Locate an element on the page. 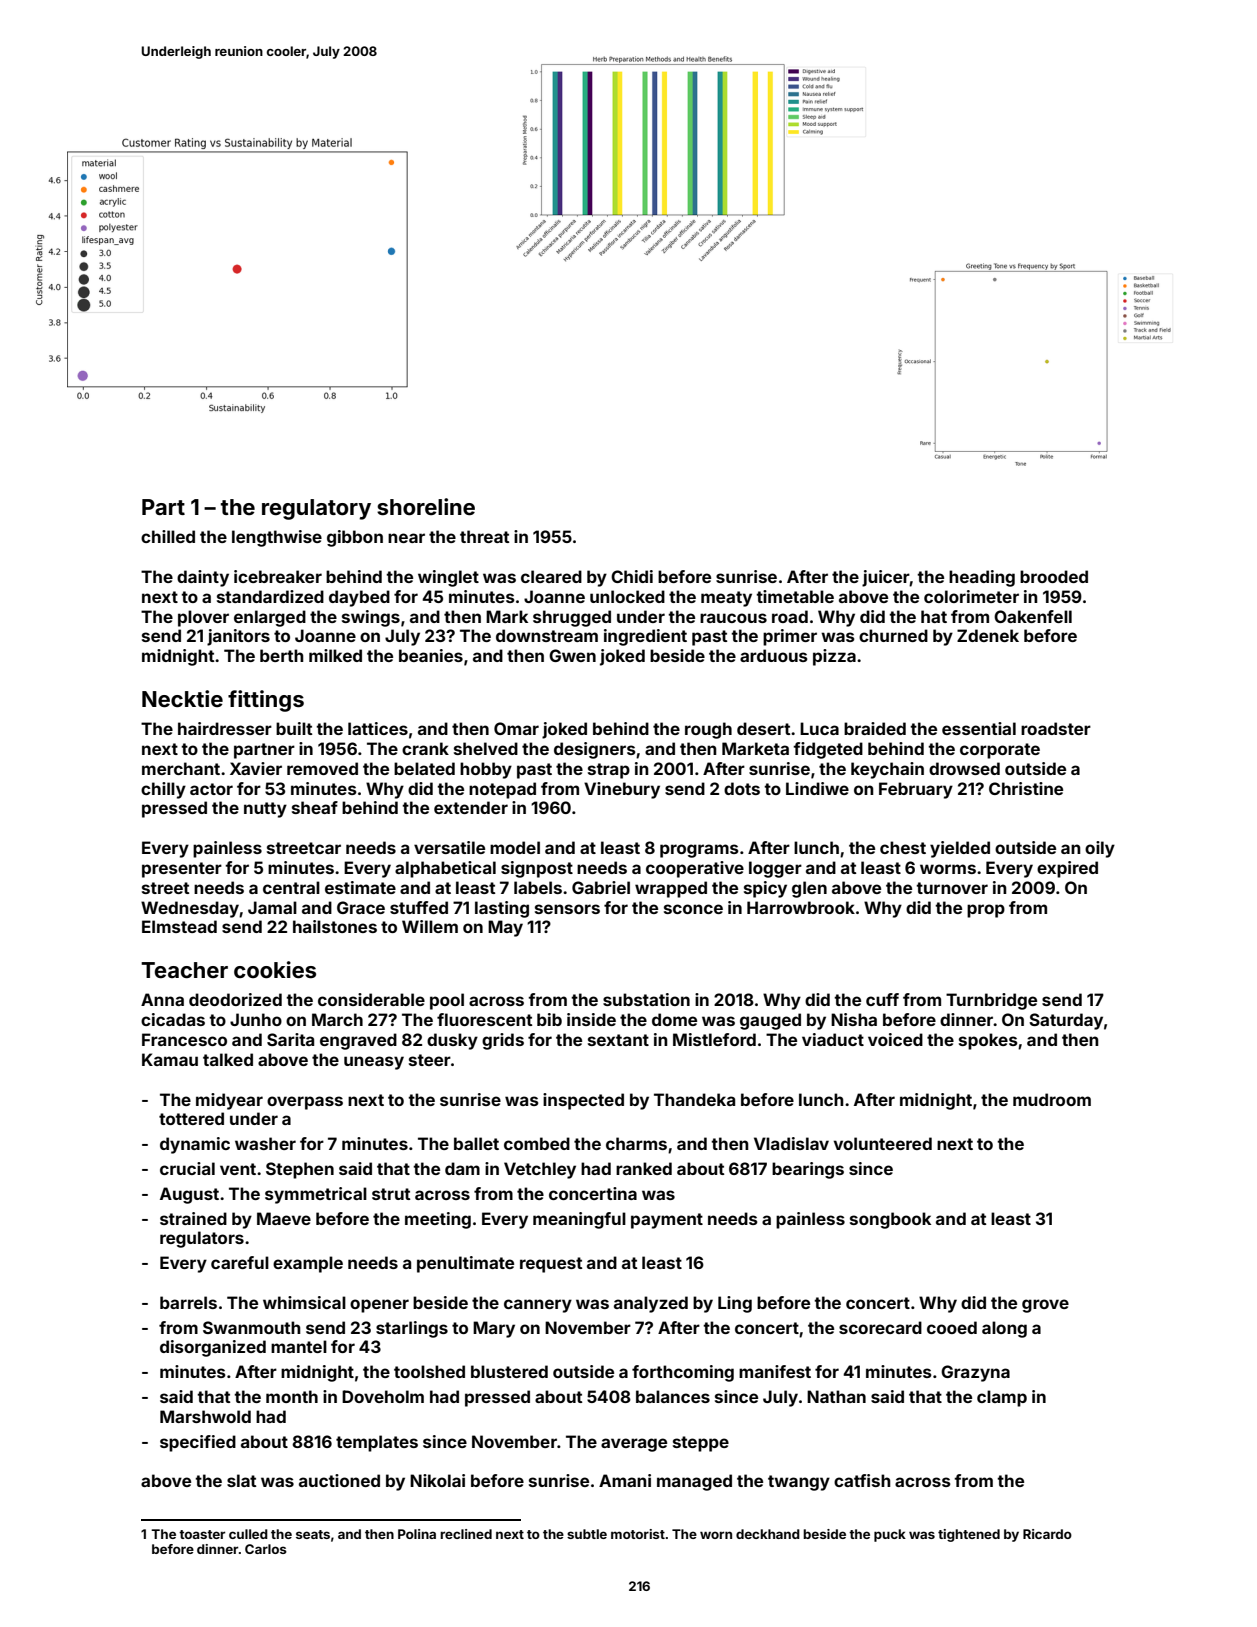 The image size is (1257, 1627). Amani is located at coordinates (625, 1480).
